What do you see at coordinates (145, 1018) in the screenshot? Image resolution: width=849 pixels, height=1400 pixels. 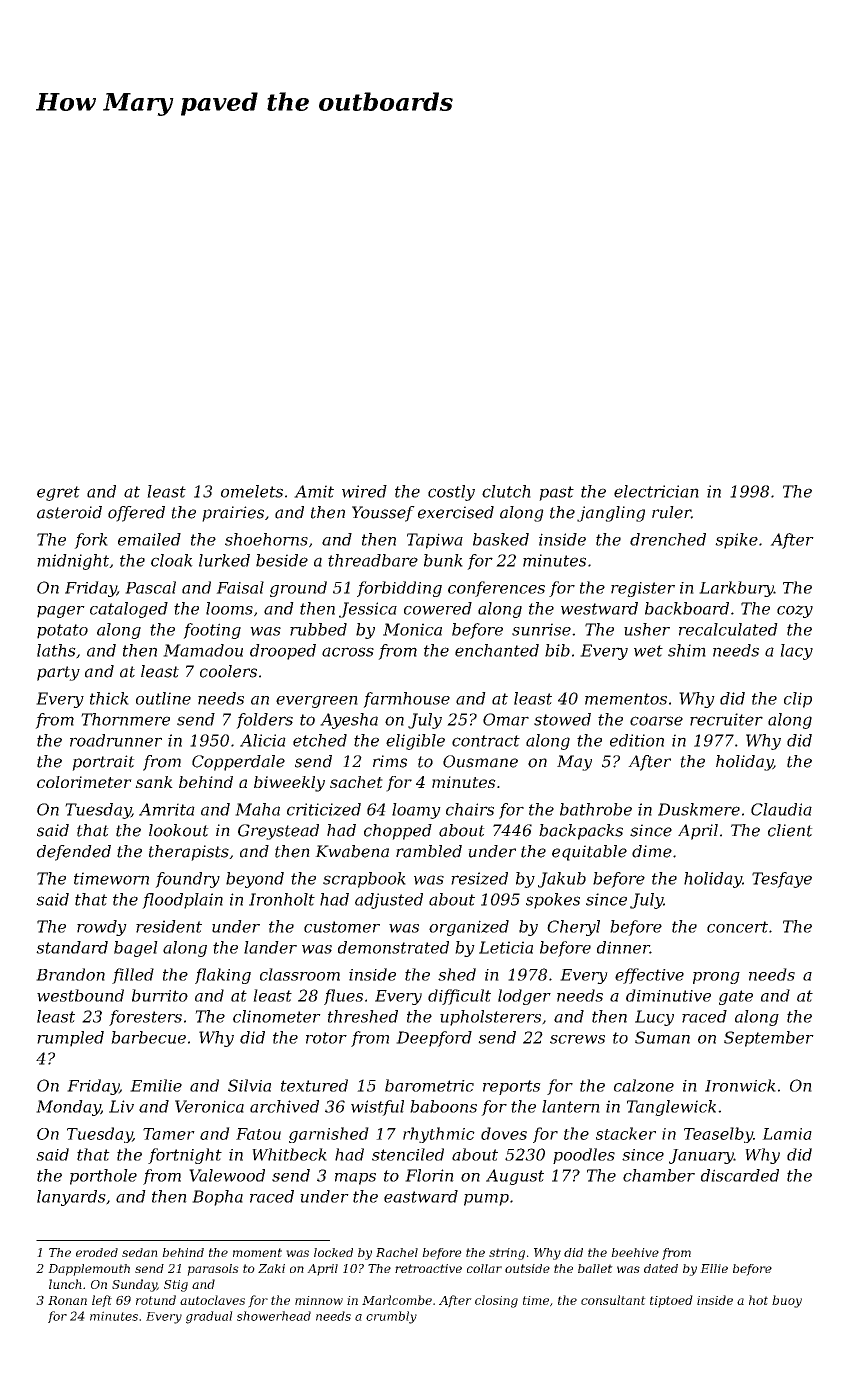 I see `foresters` at bounding box center [145, 1018].
